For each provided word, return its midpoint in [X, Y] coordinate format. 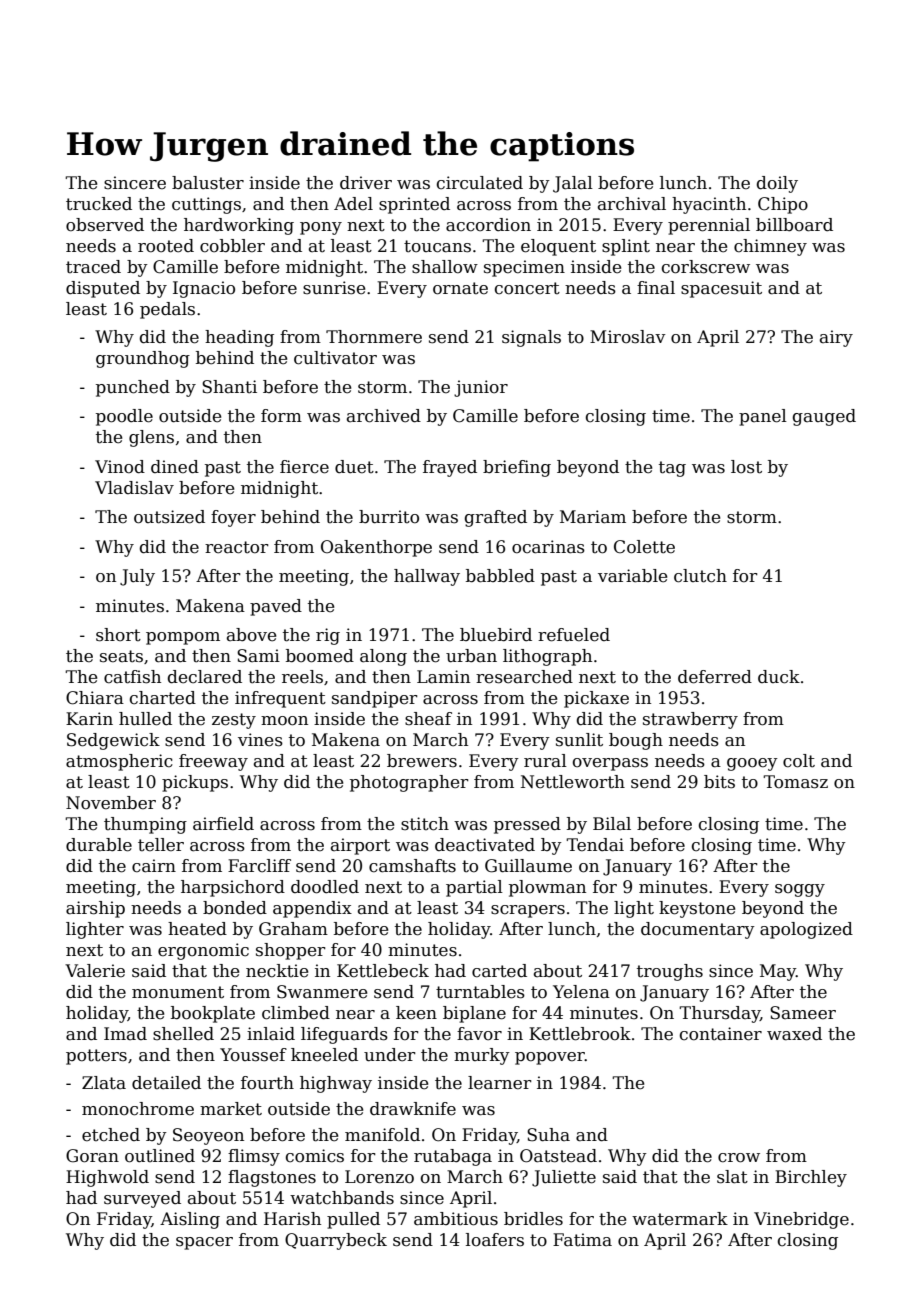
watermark [680, 1219]
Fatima [582, 1240]
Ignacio [204, 289]
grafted [496, 518]
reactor [237, 547]
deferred [715, 677]
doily [777, 184]
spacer [204, 1243]
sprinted [414, 205]
